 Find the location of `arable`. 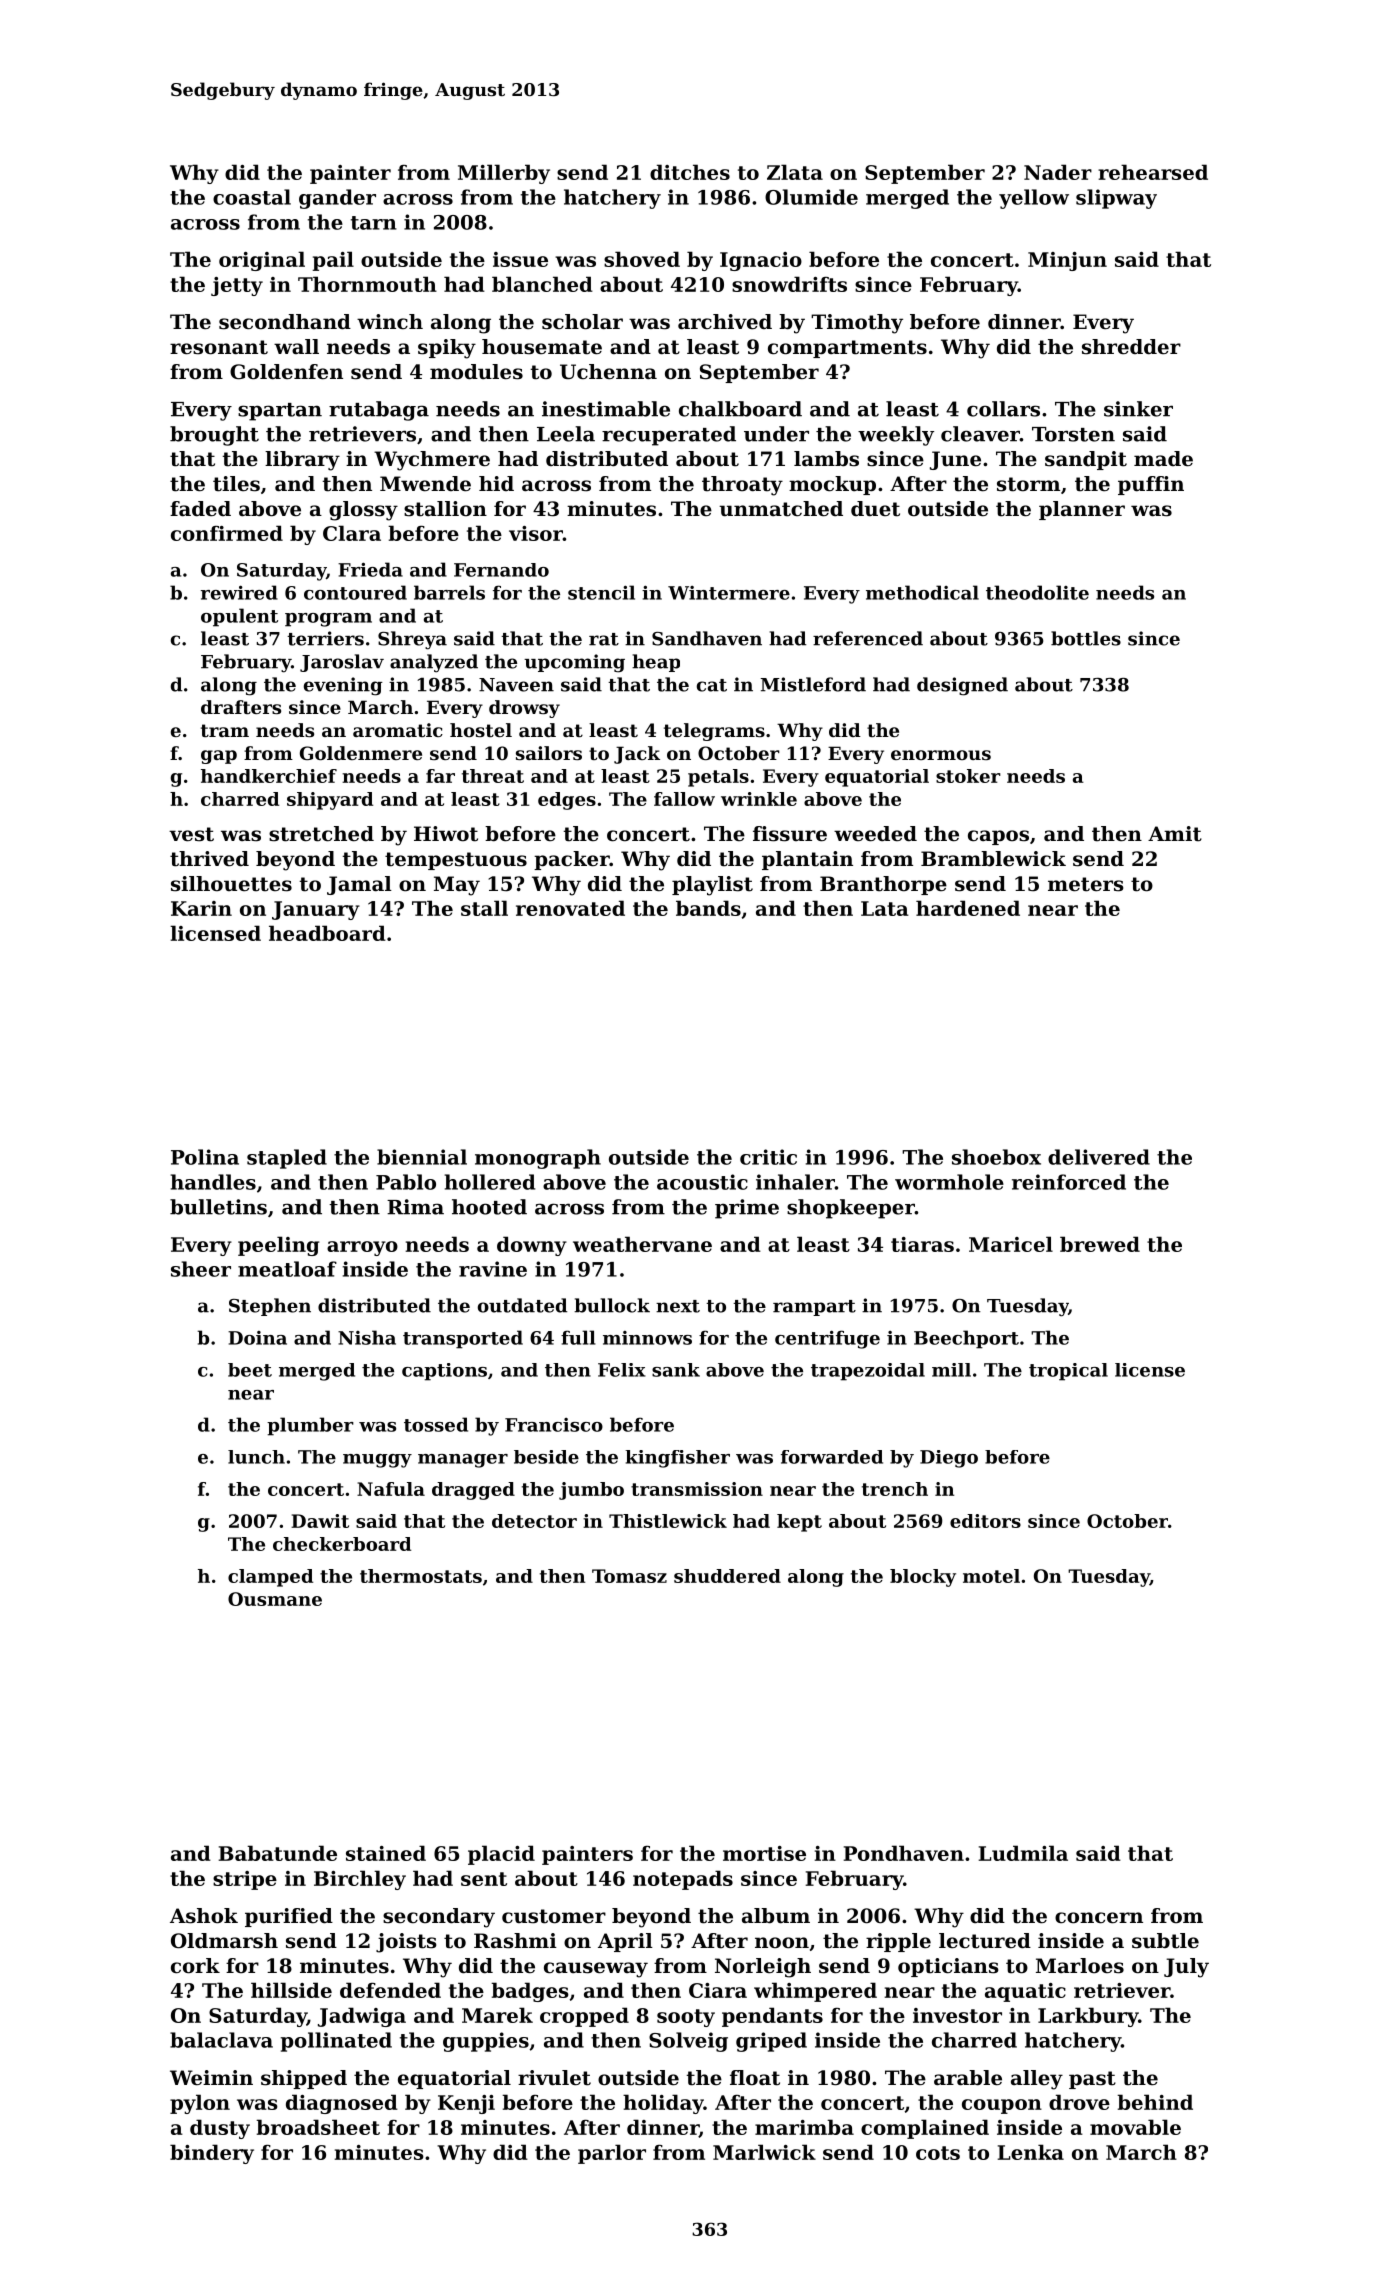

arable is located at coordinates (968, 2078).
